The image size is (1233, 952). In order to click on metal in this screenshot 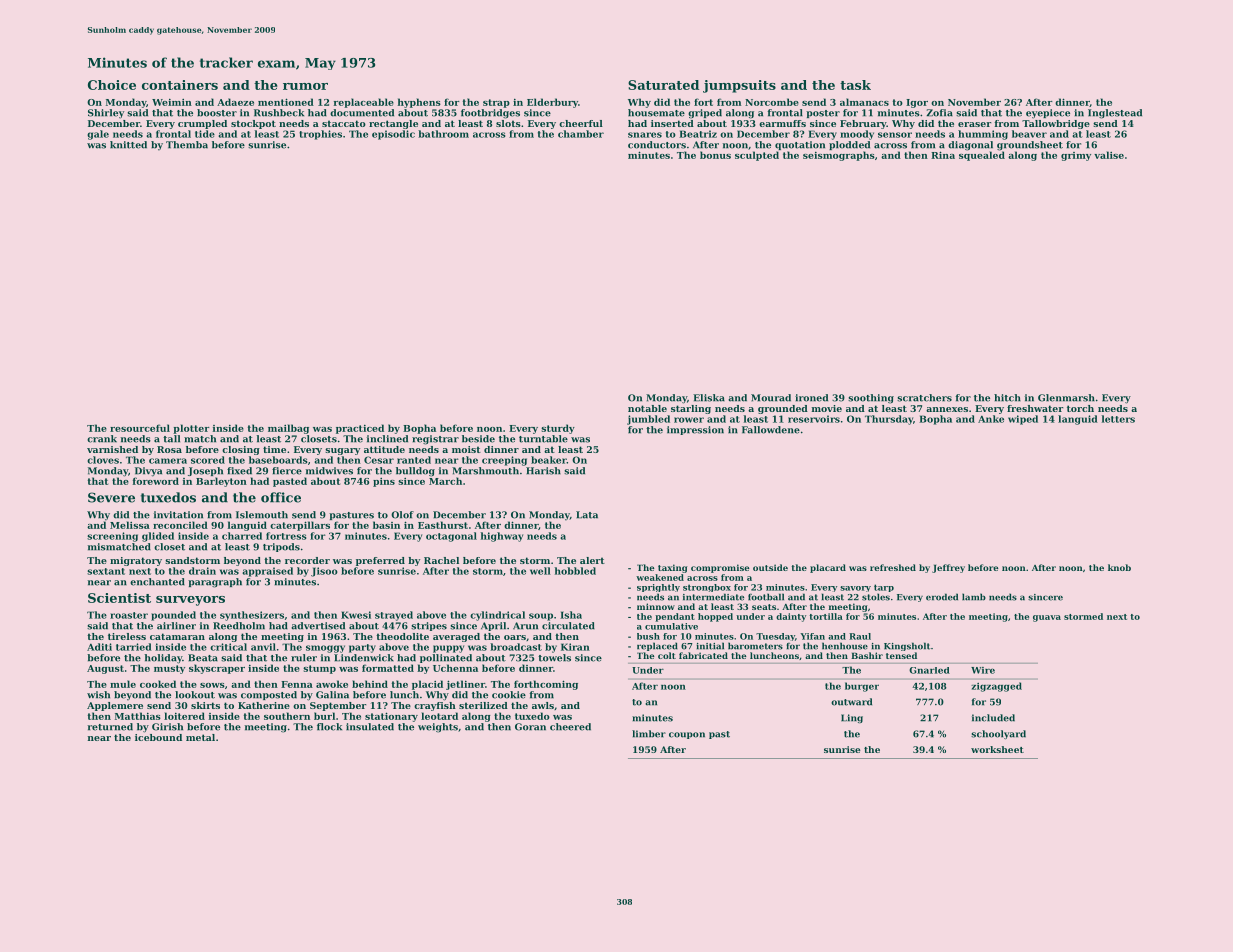, I will do `click(200, 737)`.
